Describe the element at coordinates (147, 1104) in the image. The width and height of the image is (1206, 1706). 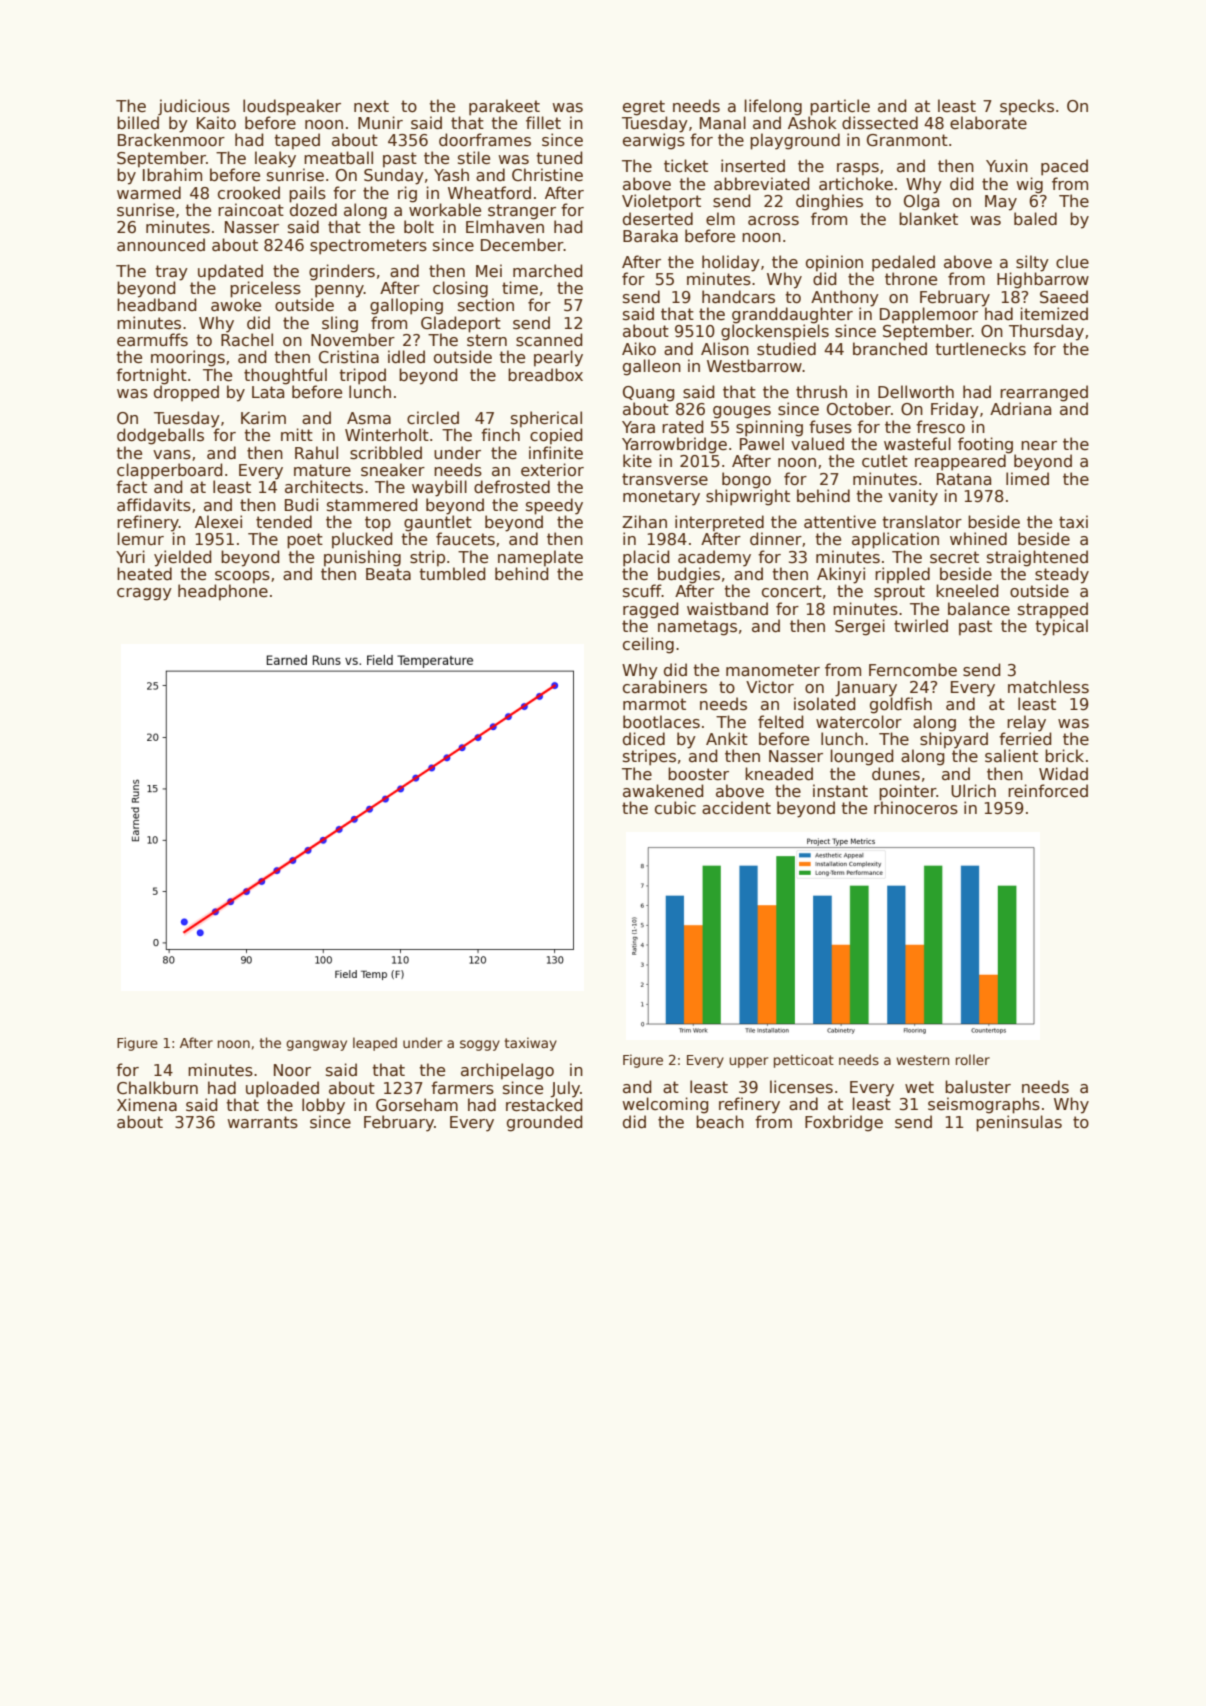
I see `Ximena` at that location.
